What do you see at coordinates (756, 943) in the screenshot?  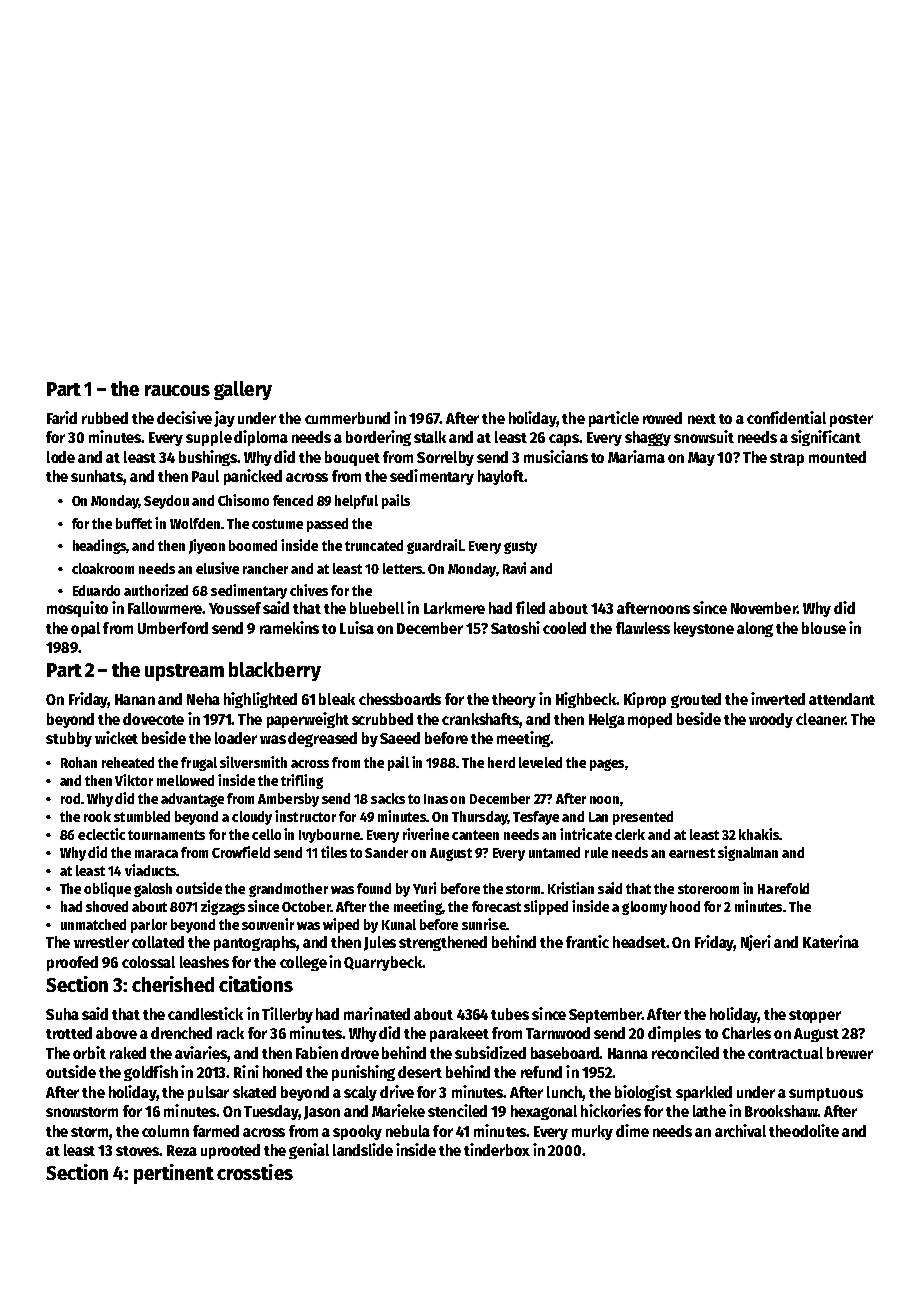 I see `Njeri` at bounding box center [756, 943].
